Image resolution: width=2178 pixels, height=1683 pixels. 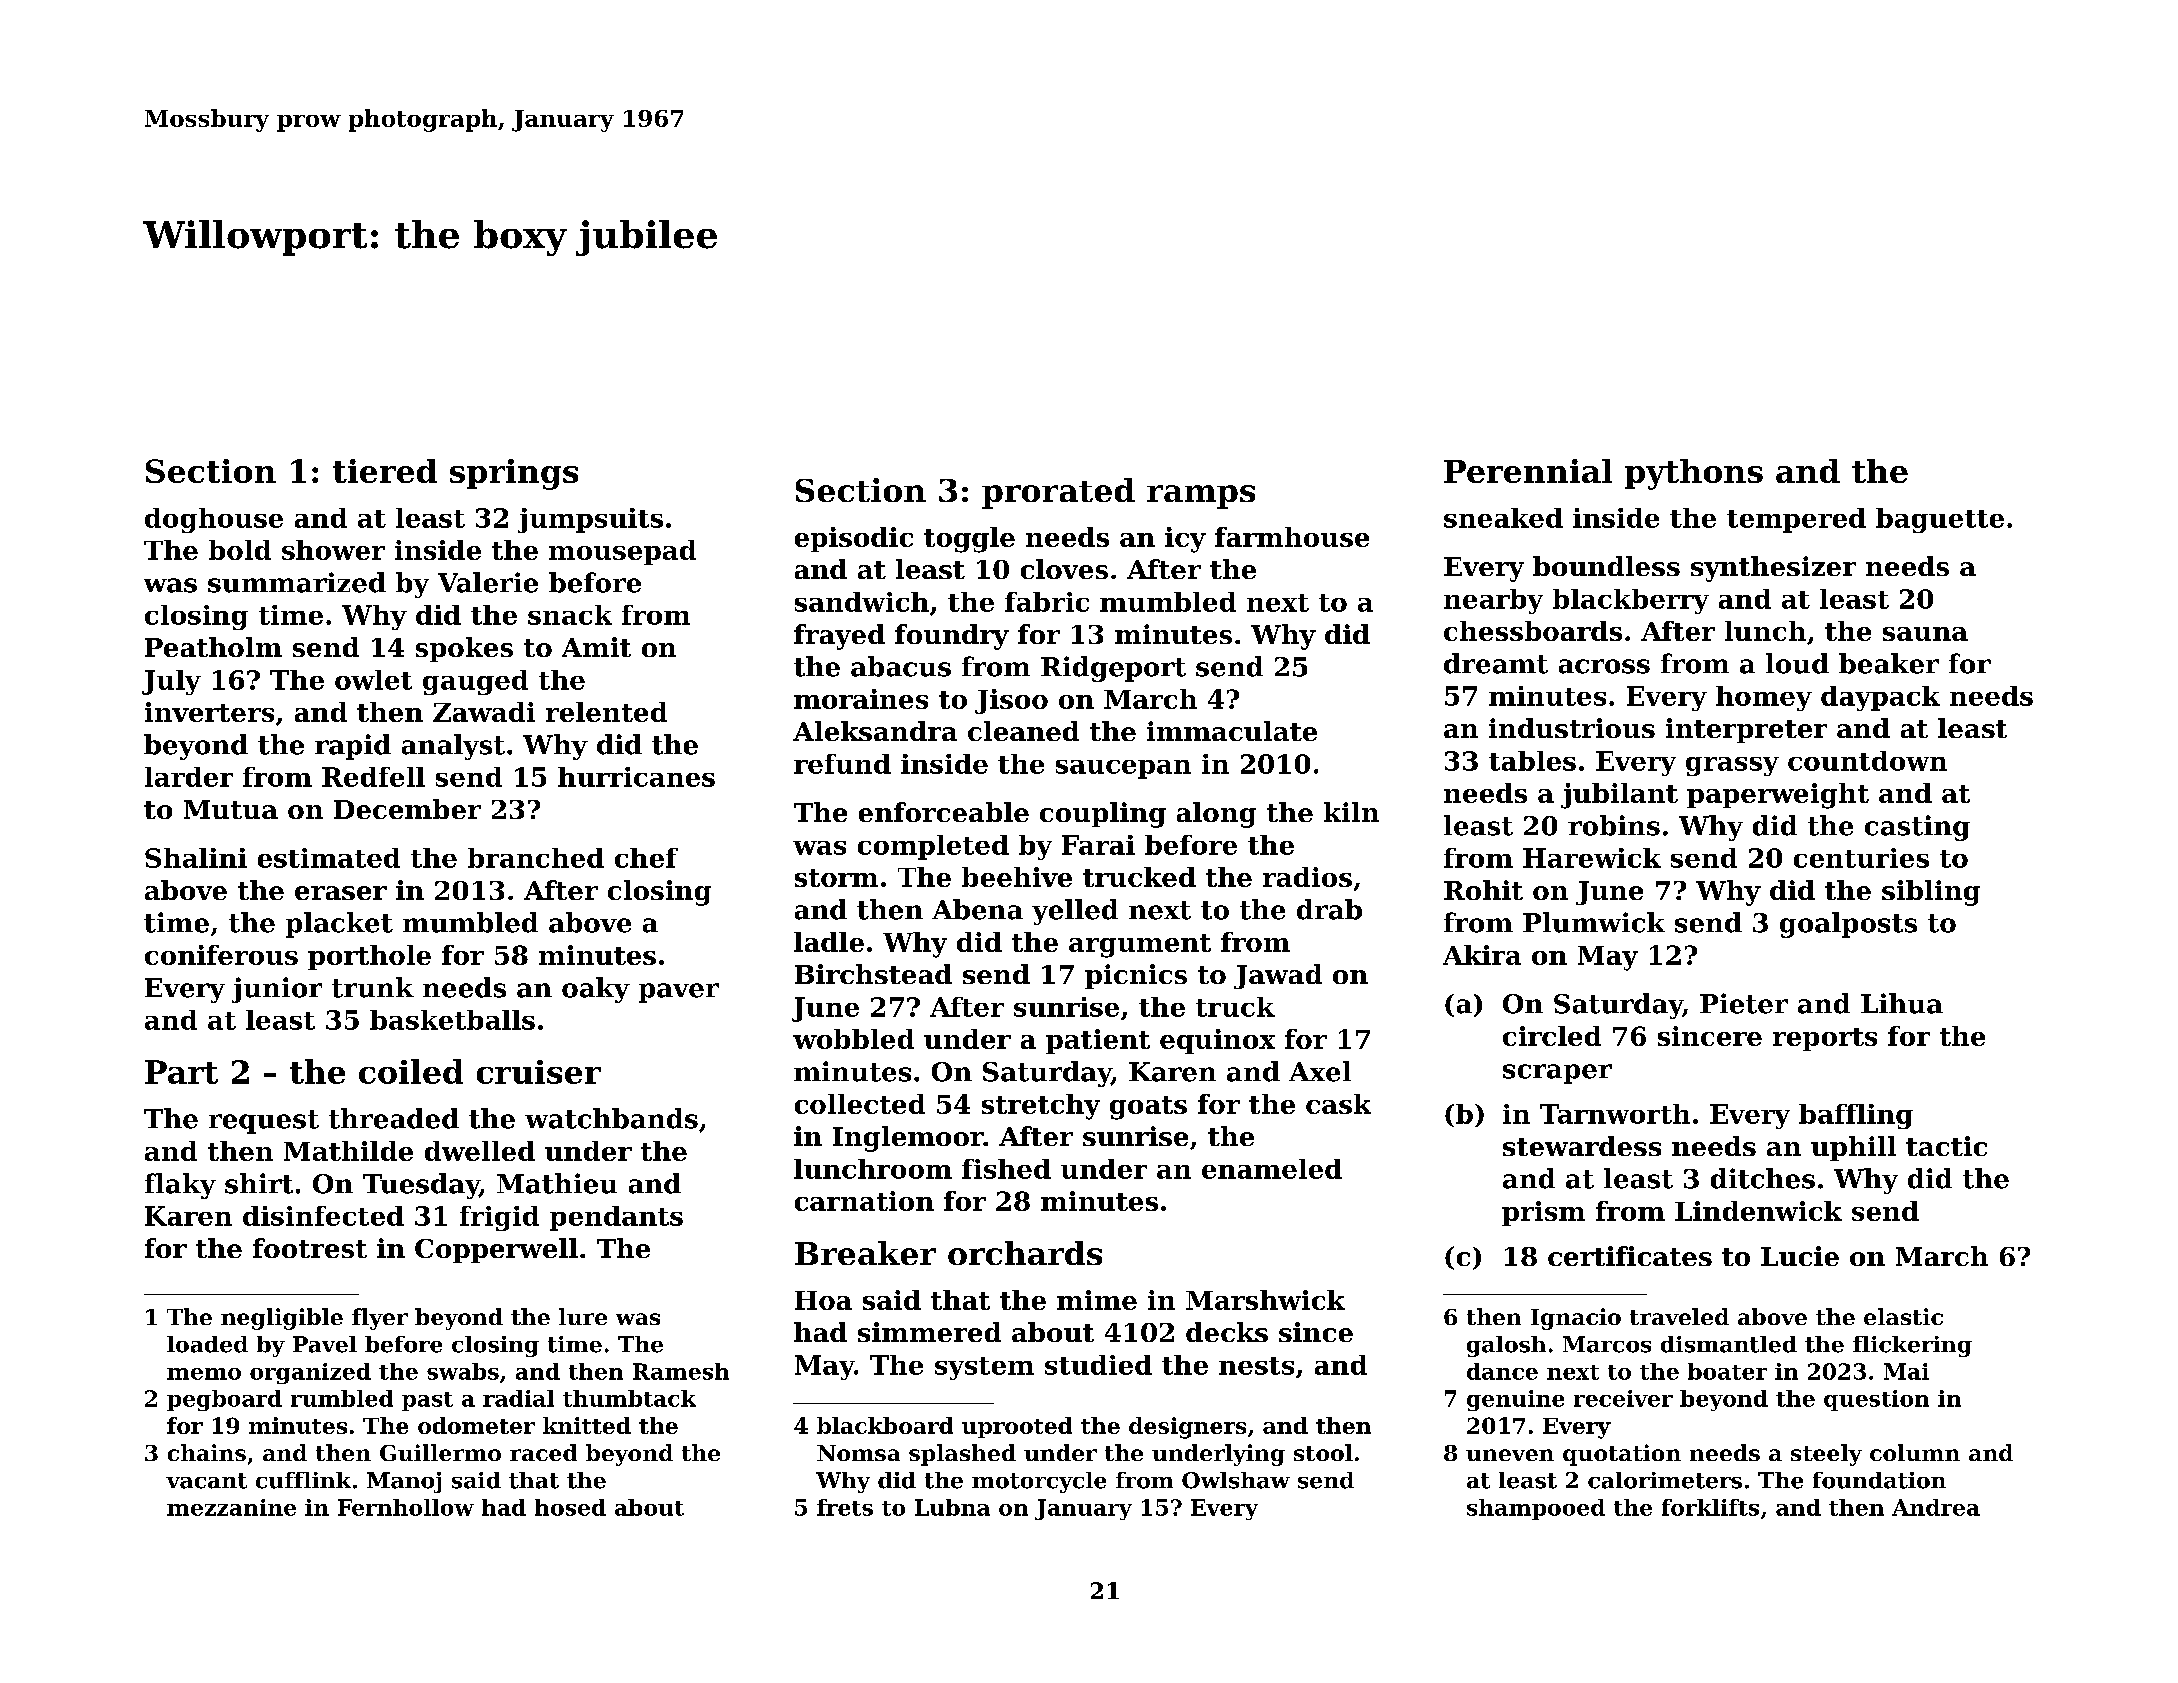 I want to click on patient, so click(x=1098, y=1041).
